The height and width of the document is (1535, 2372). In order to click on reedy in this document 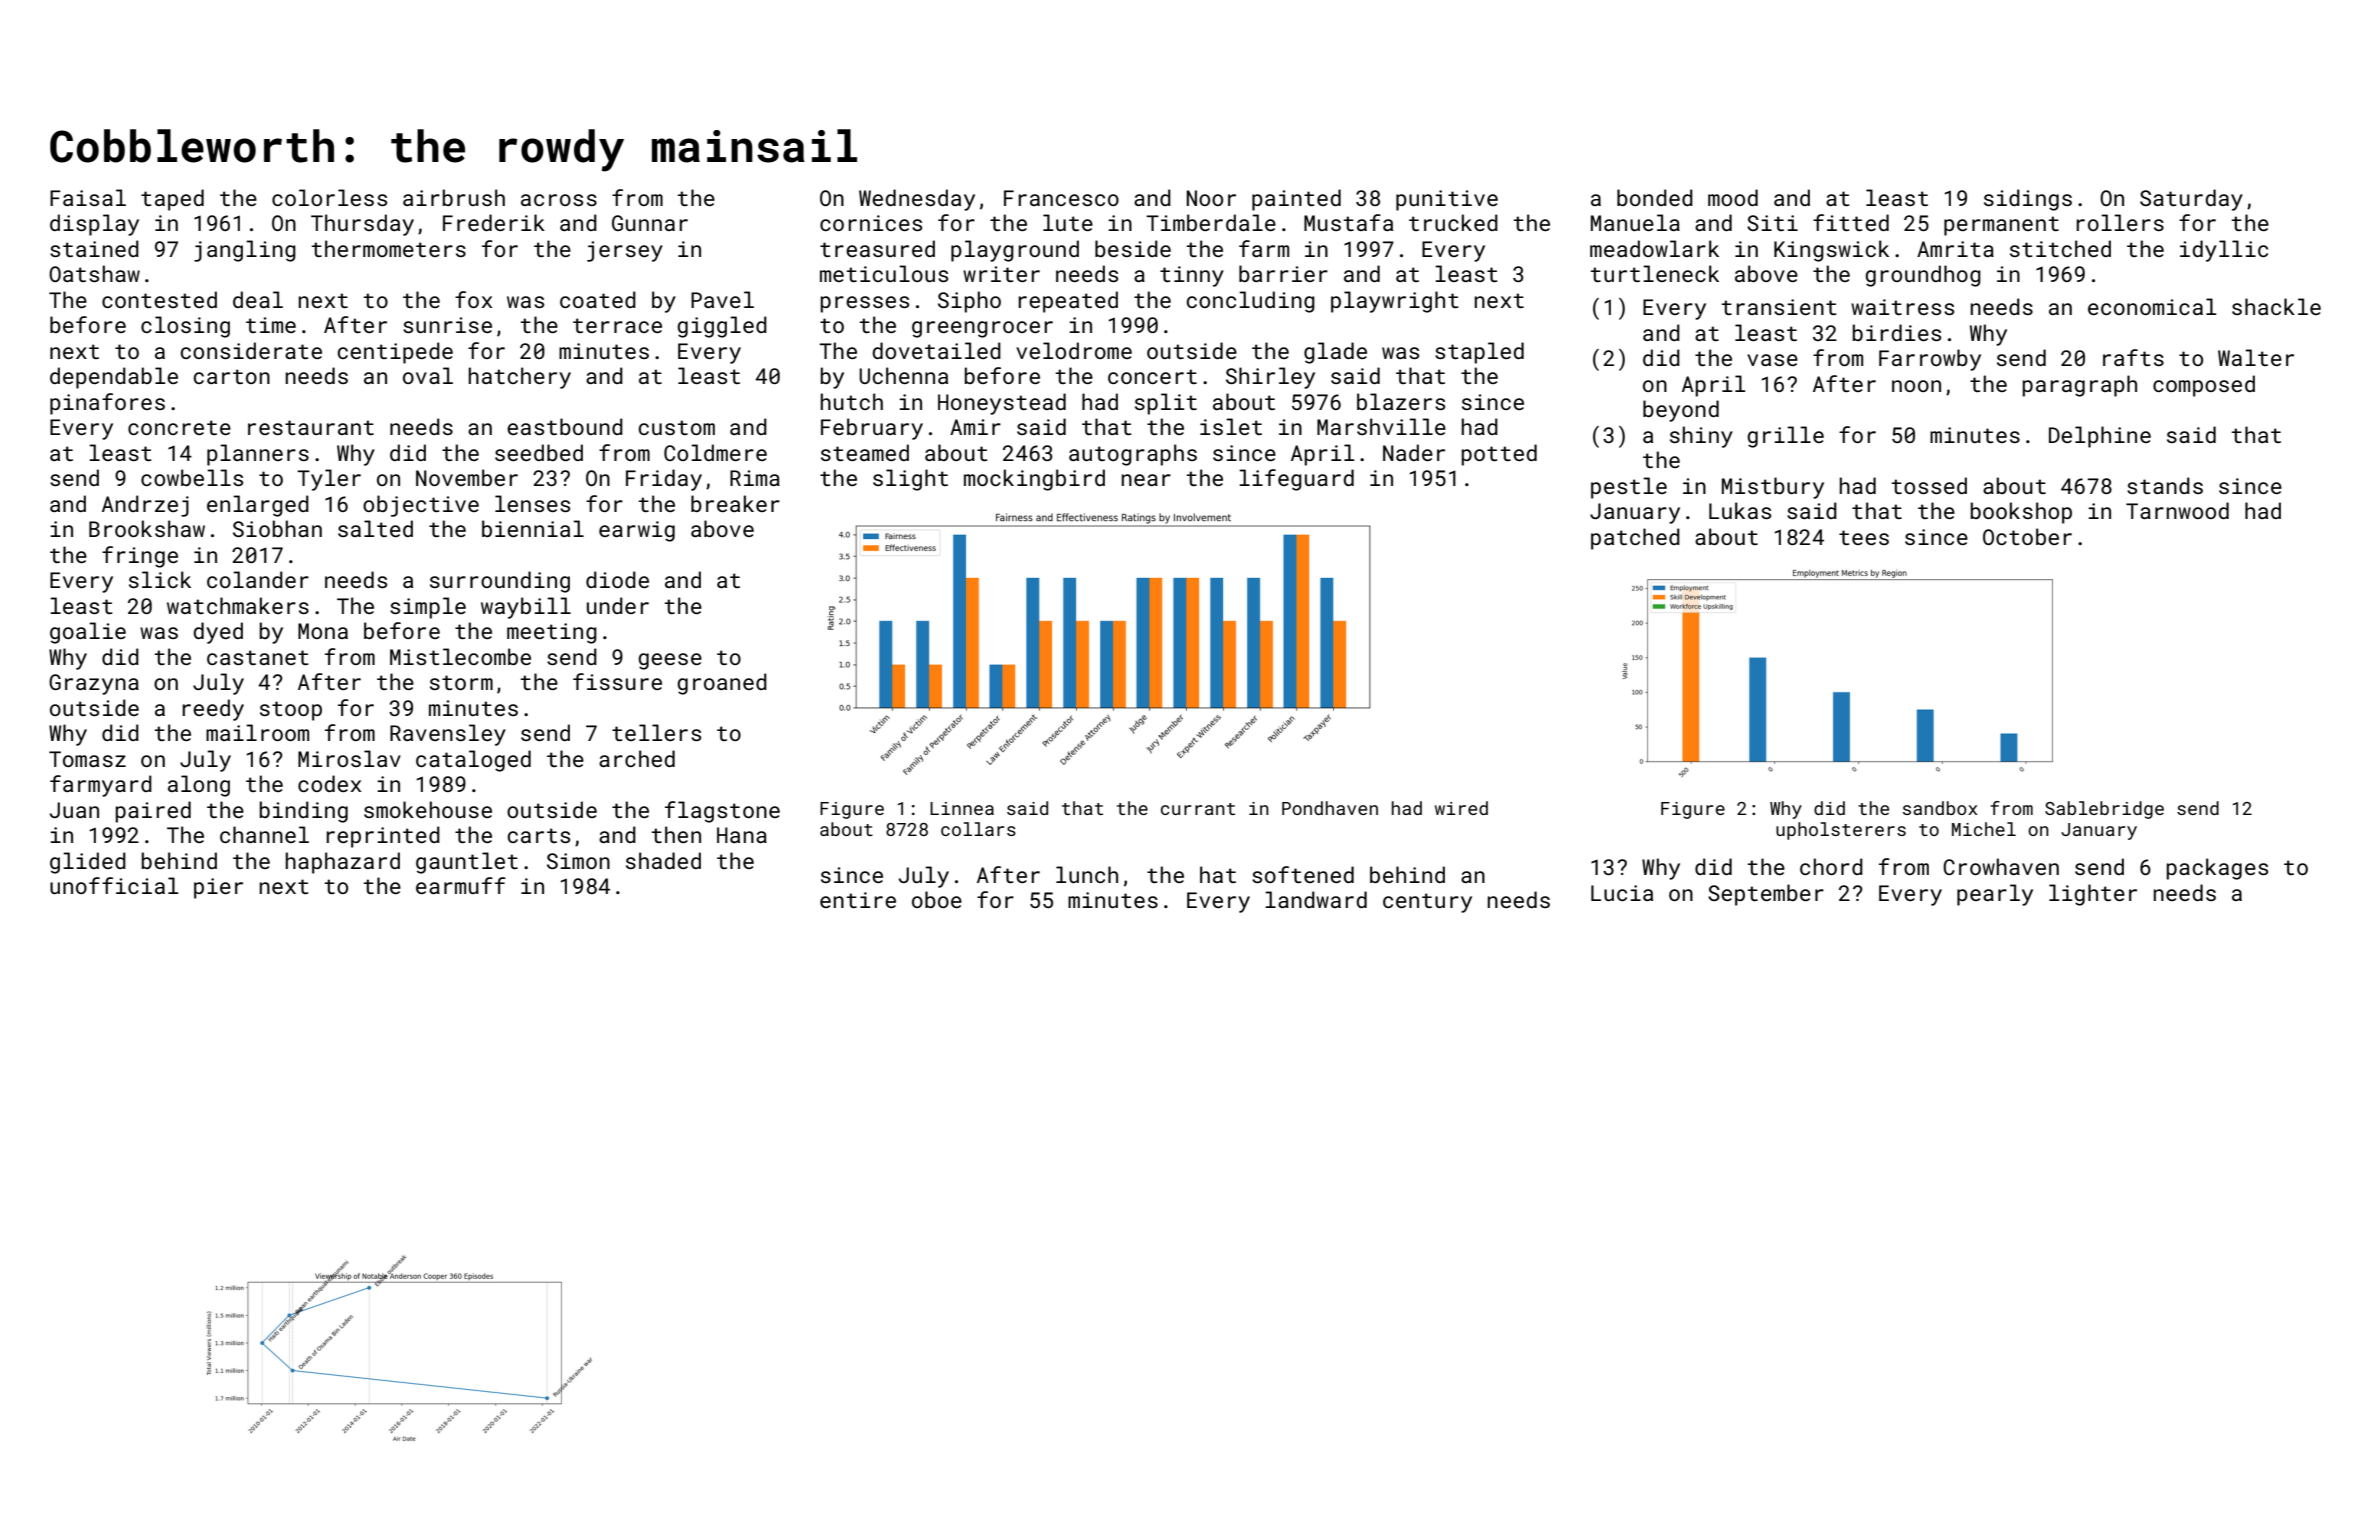, I will do `click(213, 710)`.
